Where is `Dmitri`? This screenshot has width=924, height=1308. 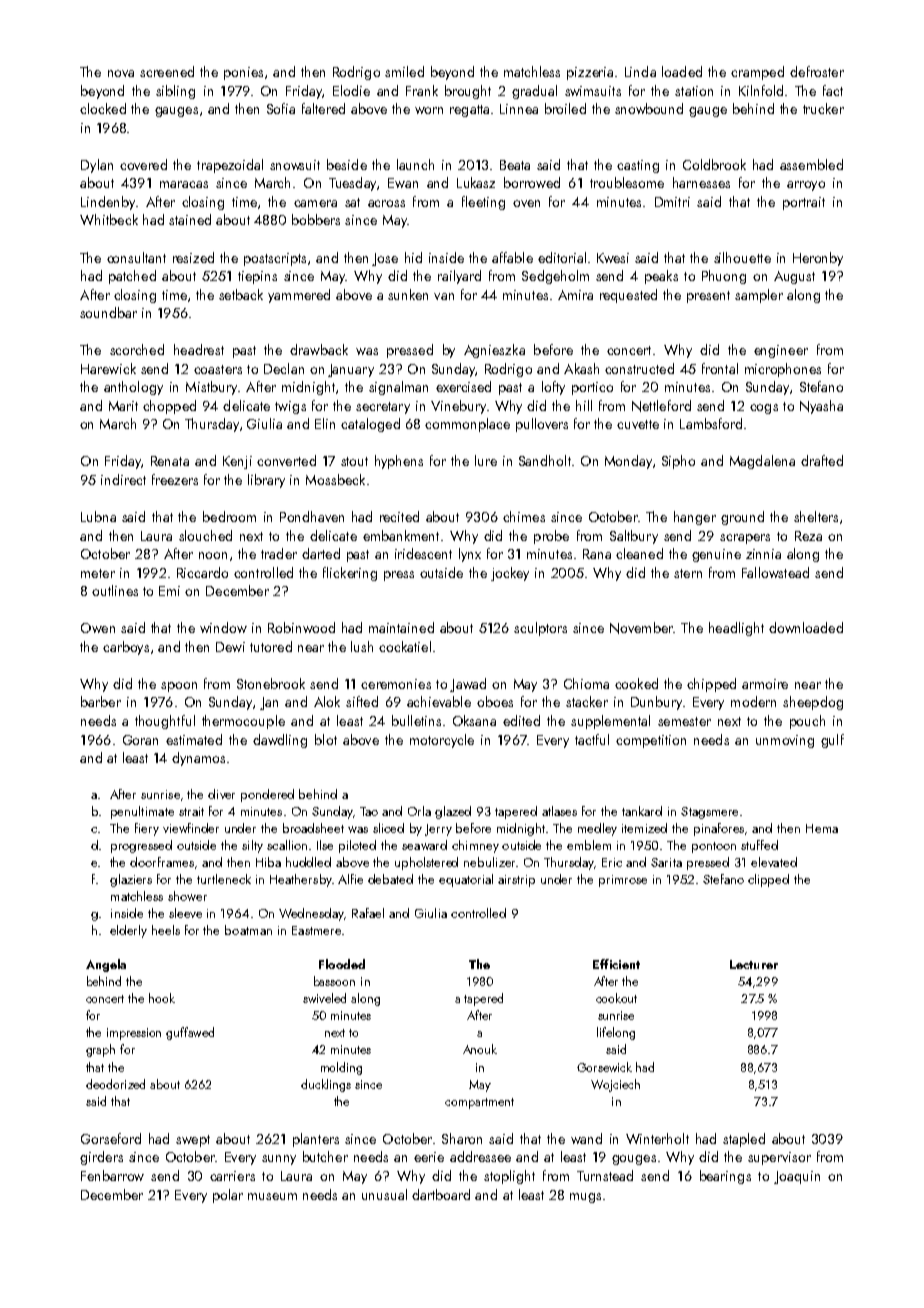 Dmitri is located at coordinates (672, 202).
